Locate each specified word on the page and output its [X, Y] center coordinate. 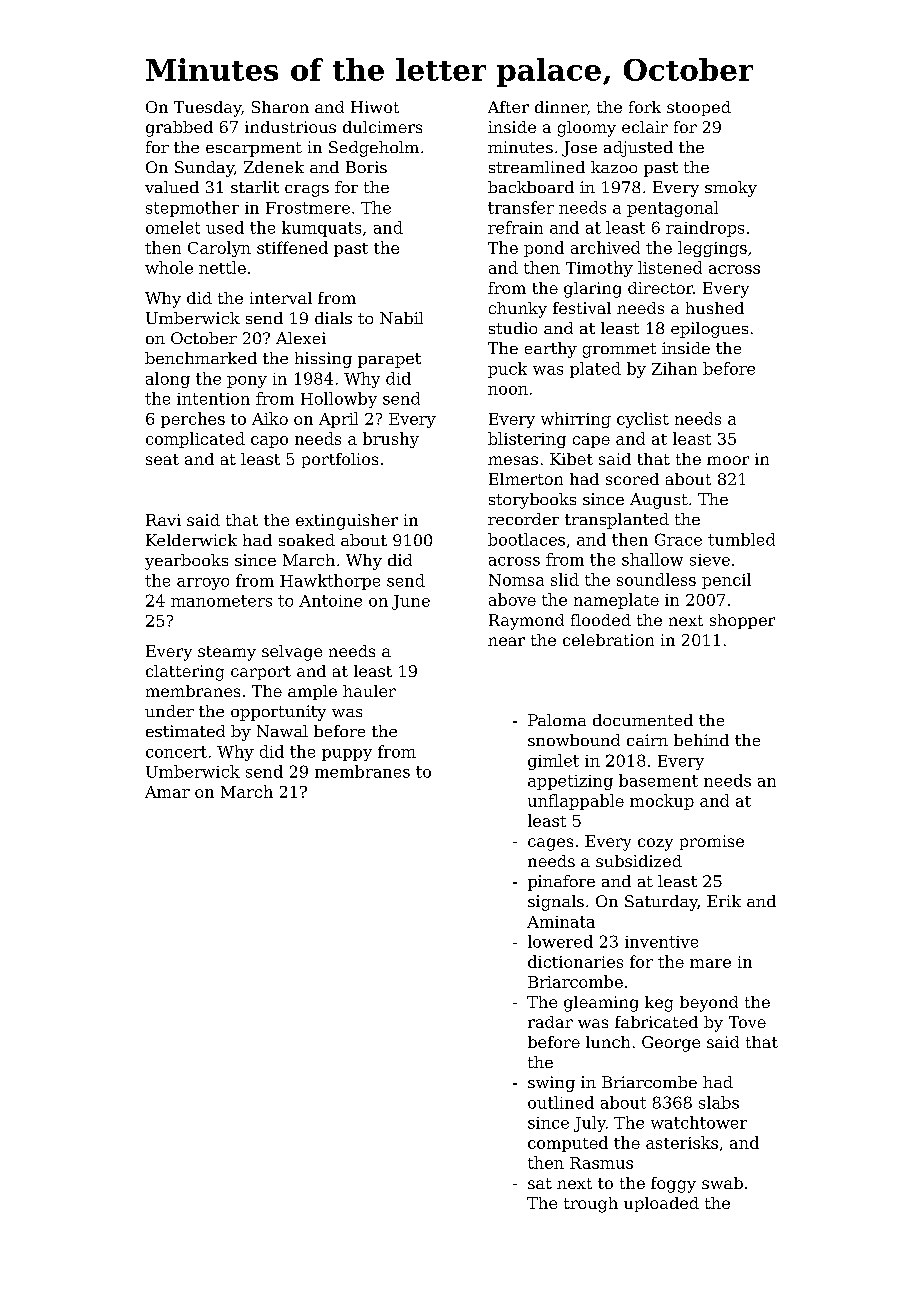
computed [568, 1144]
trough [591, 1205]
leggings [712, 249]
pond [544, 249]
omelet [173, 227]
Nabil [401, 318]
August [659, 501]
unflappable [576, 802]
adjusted [638, 149]
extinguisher [347, 522]
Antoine [330, 601]
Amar [167, 792]
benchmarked [201, 358]
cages [550, 844]
